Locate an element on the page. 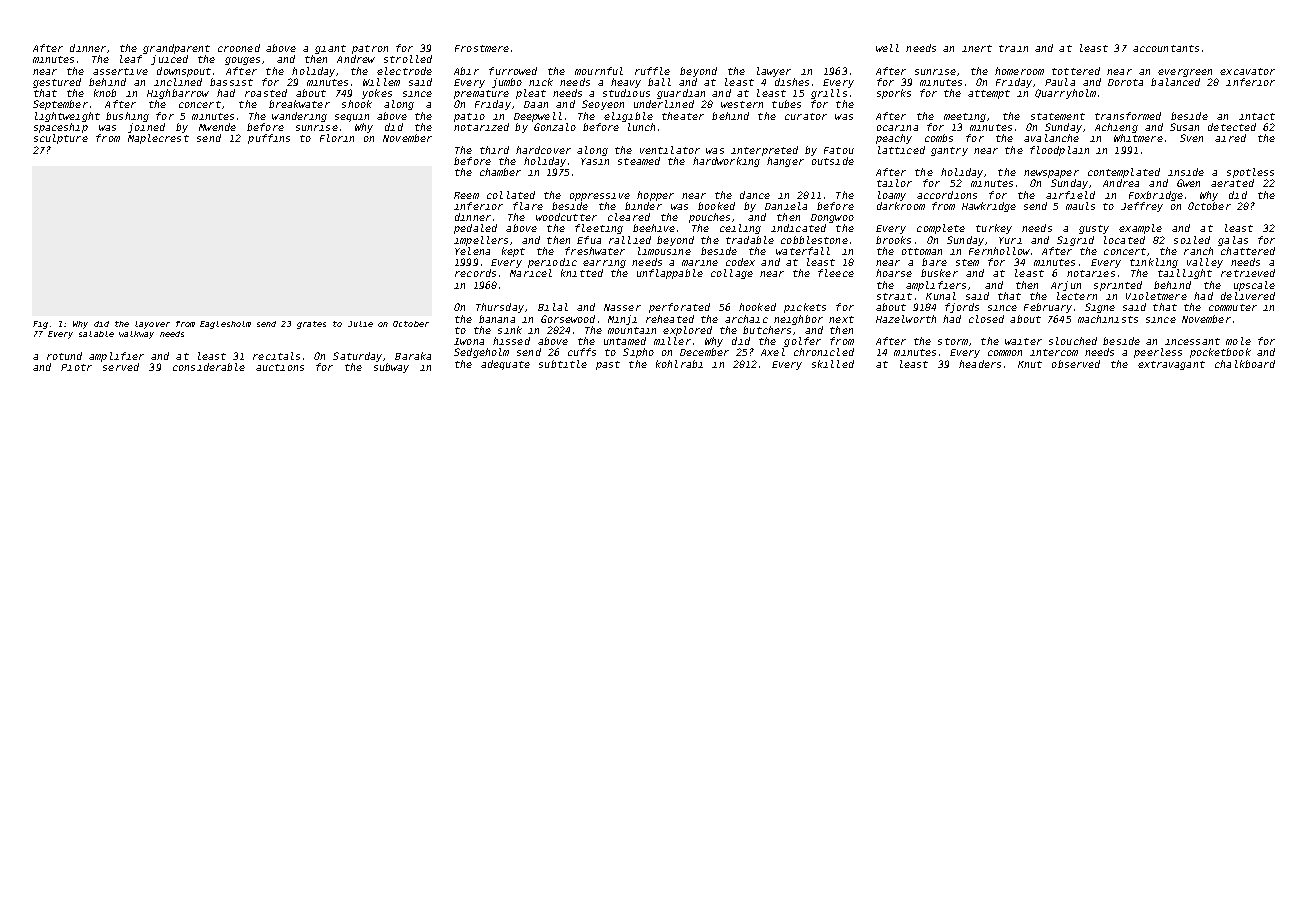  Fatou is located at coordinates (839, 150).
